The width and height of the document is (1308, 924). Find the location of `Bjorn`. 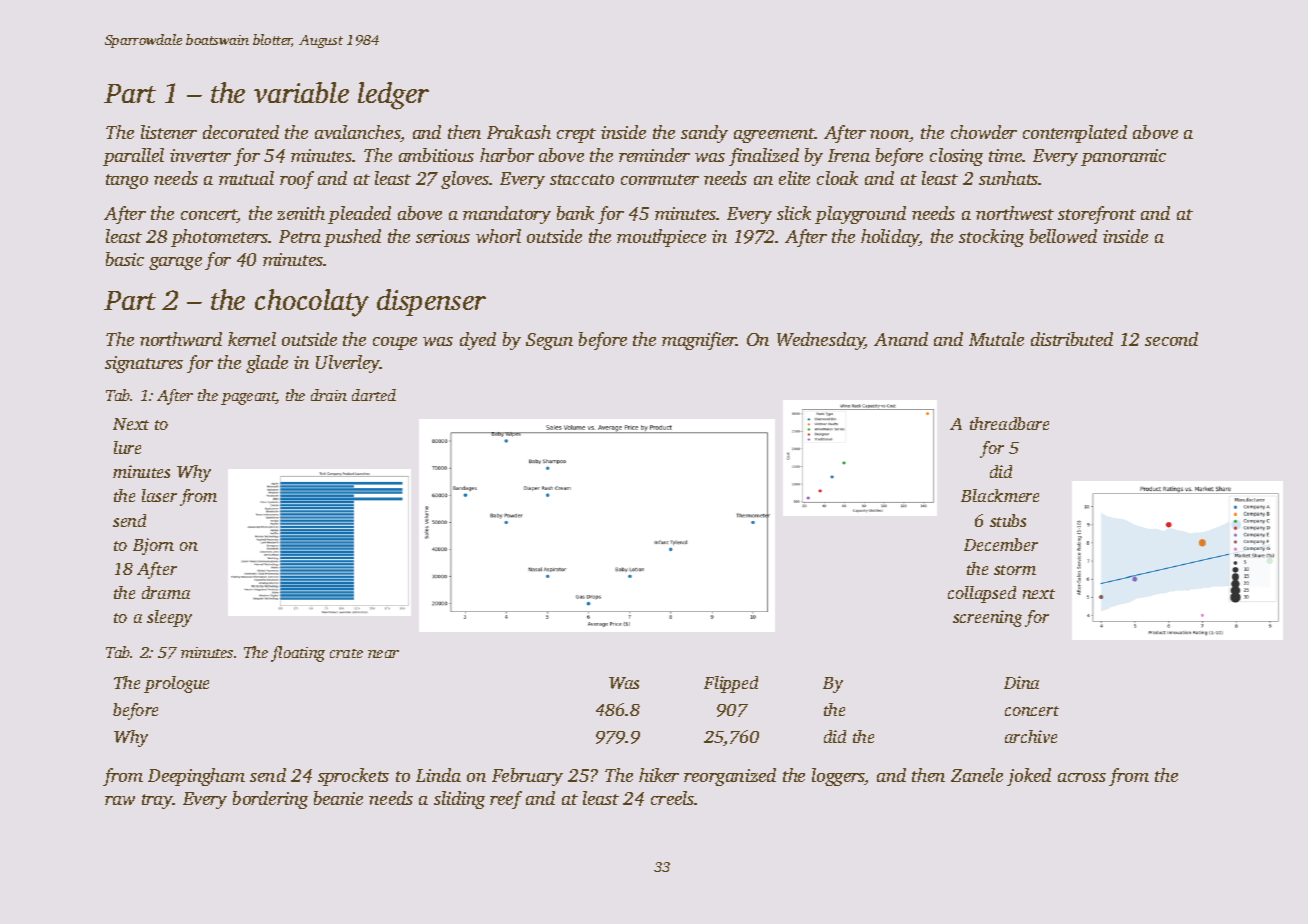

Bjorn is located at coordinates (153, 546).
